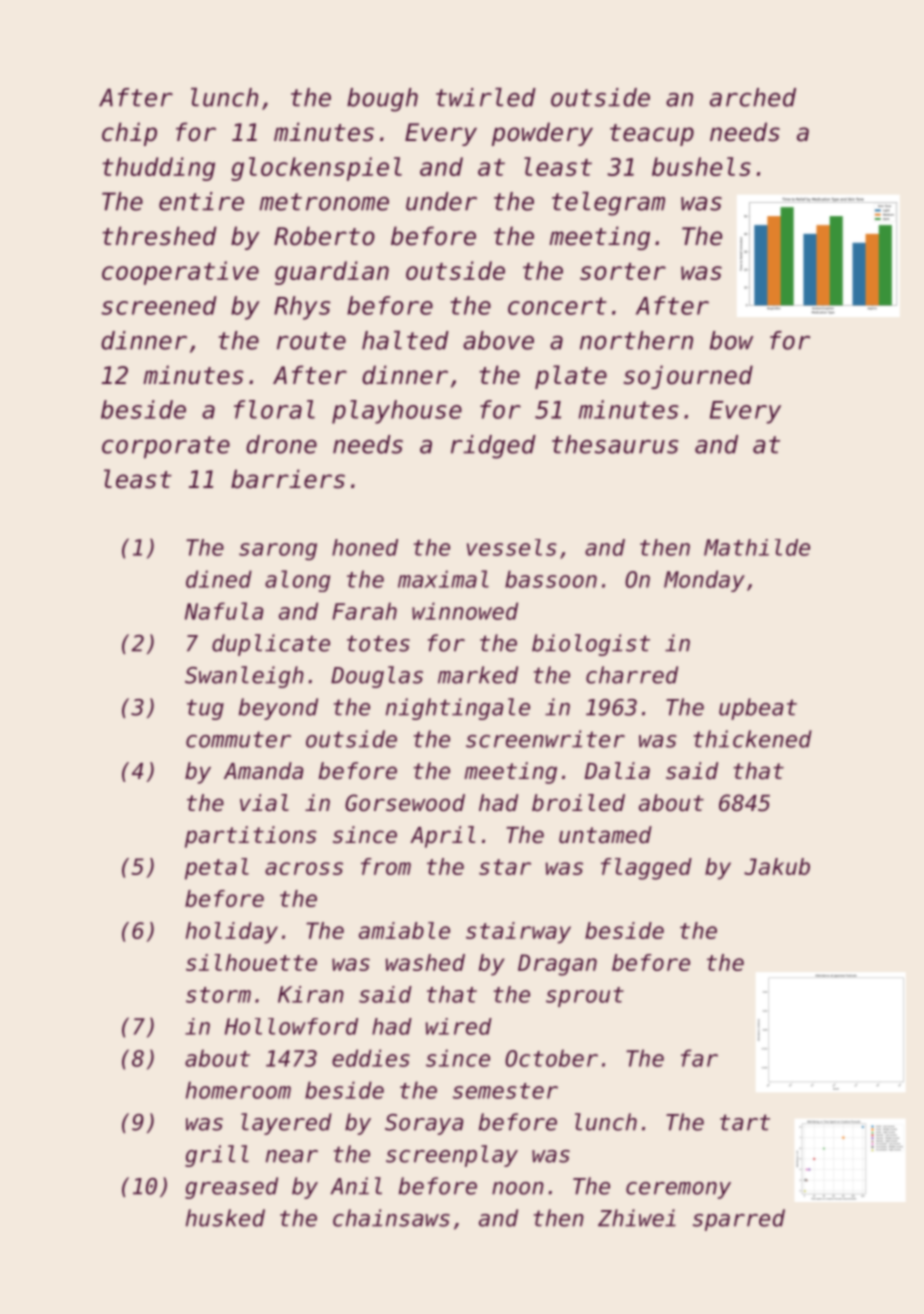 The image size is (924, 1314). Describe the element at coordinates (292, 1156) in the document. I see `near` at that location.
